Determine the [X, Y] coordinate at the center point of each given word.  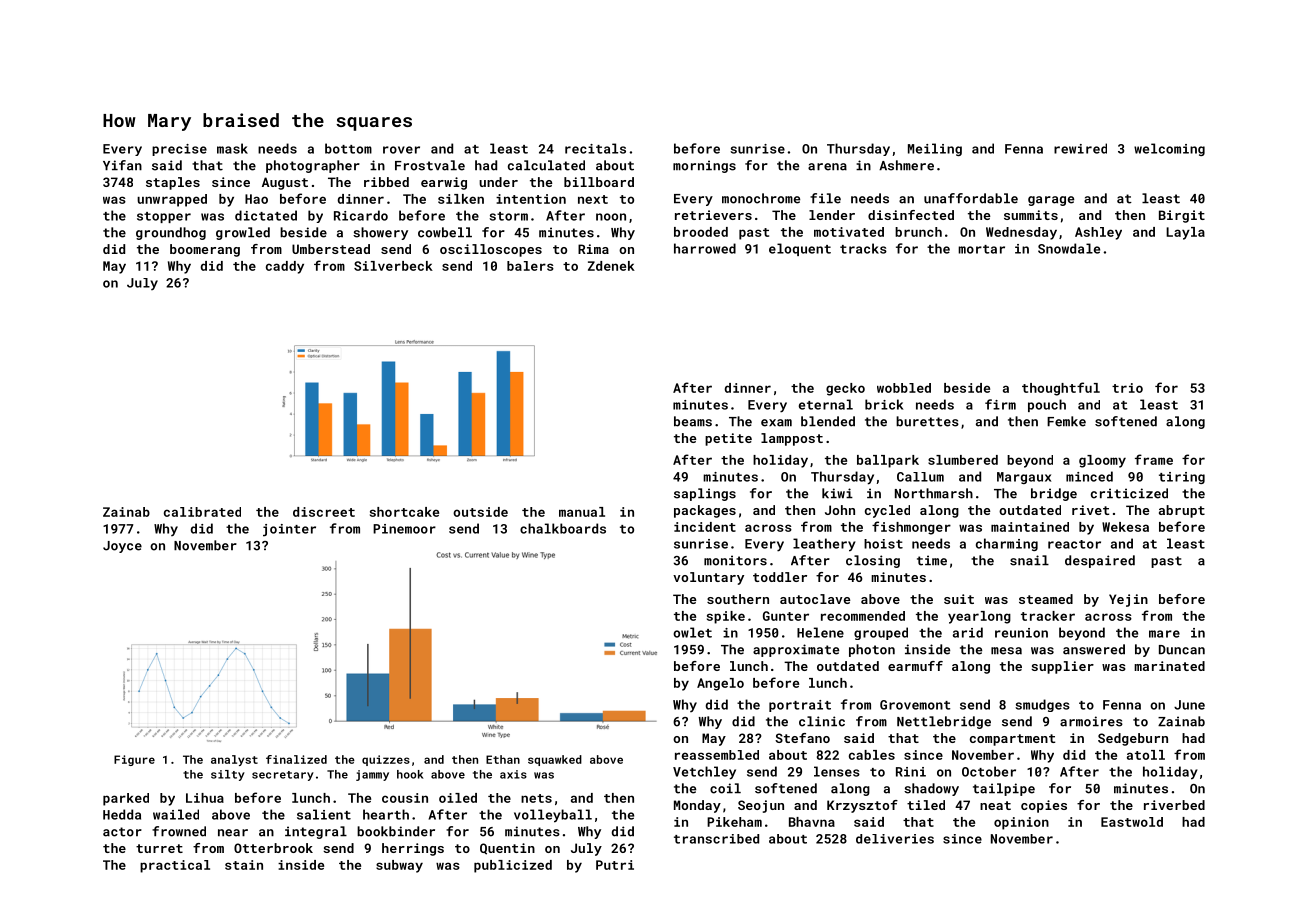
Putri [615, 865]
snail [1029, 560]
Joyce [122, 547]
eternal [826, 404]
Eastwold [1132, 822]
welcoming [1169, 149]
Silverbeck [393, 266]
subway [399, 866]
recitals [595, 148]
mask [232, 148]
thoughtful [1061, 389]
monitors [735, 560]
